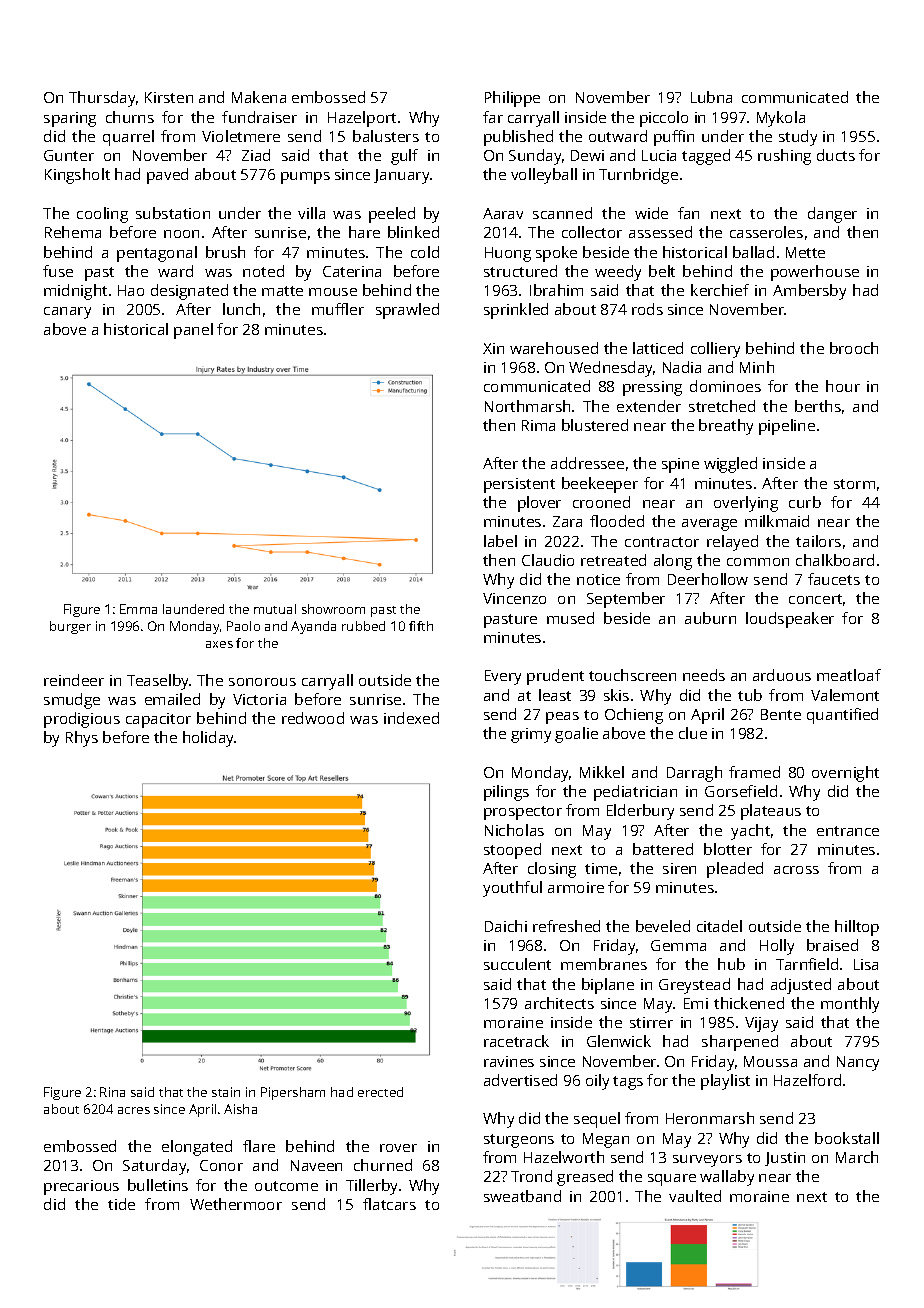  What do you see at coordinates (710, 1118) in the image?
I see `Heronmarsh` at bounding box center [710, 1118].
